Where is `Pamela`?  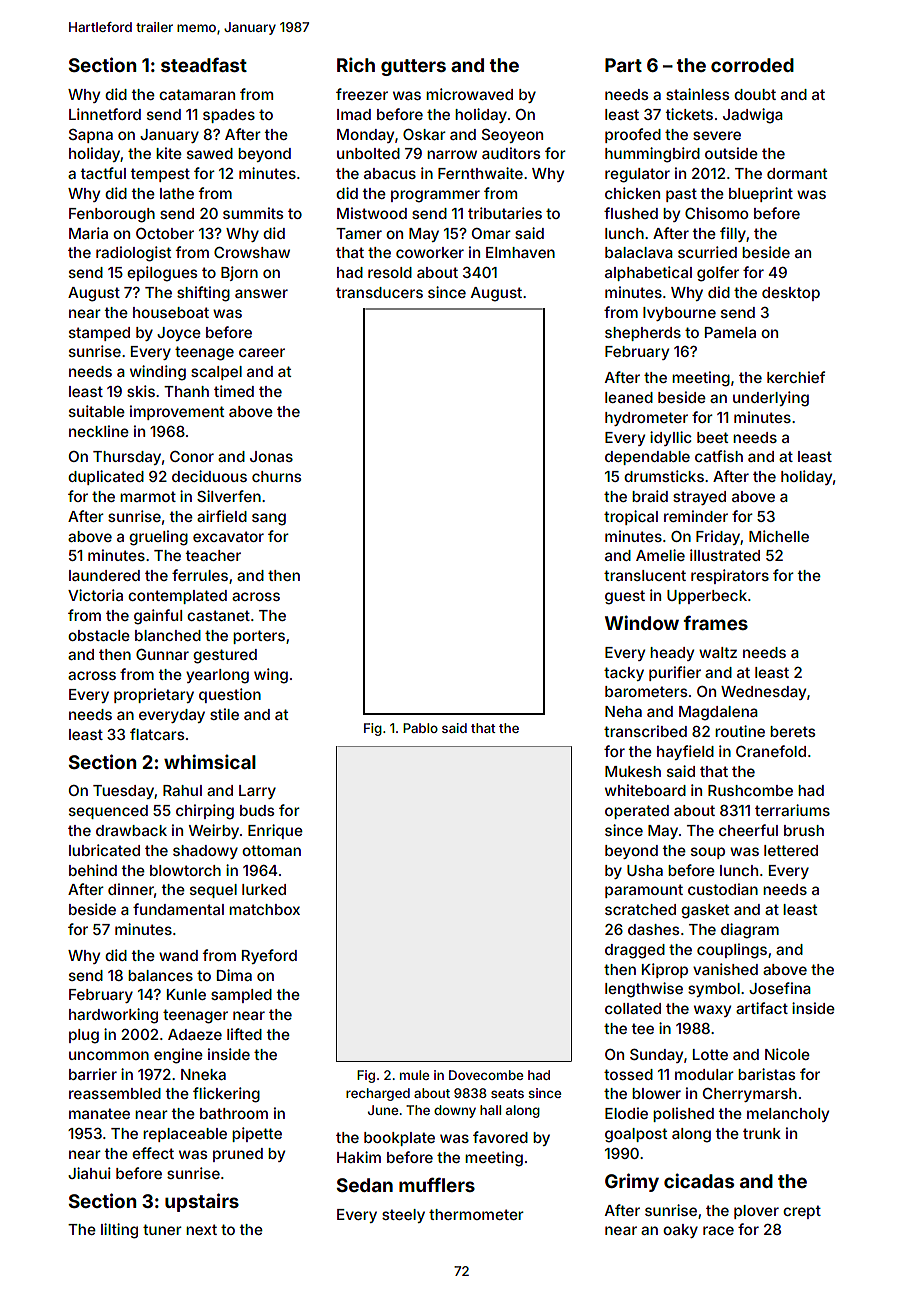 Pamela is located at coordinates (730, 332).
